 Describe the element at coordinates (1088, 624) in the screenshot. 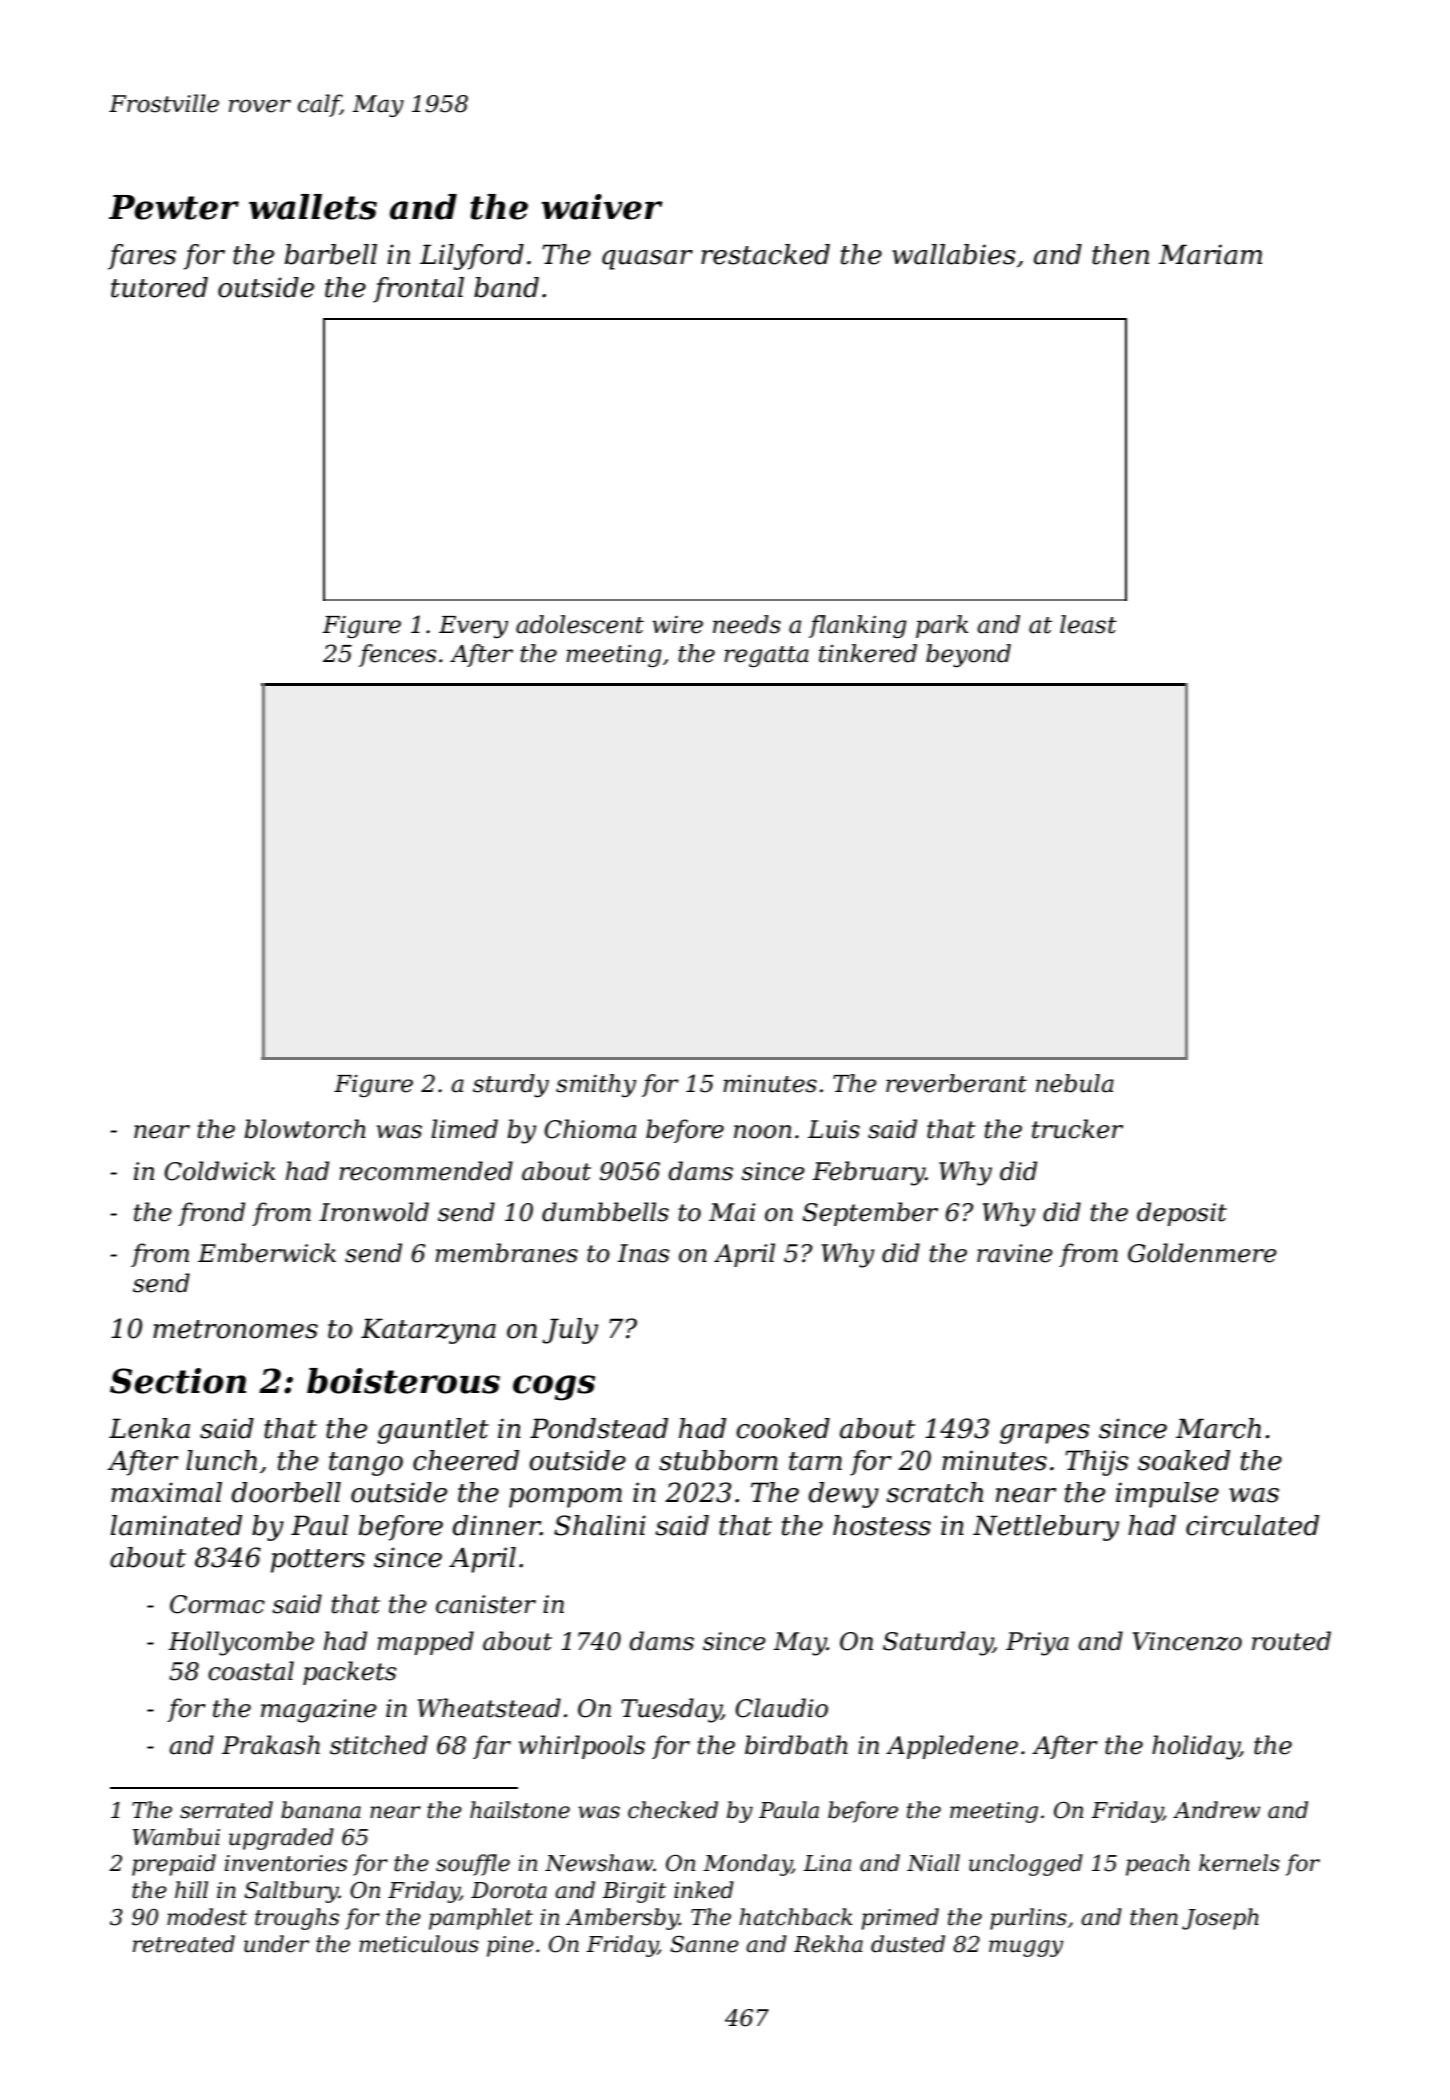

I see `least` at that location.
